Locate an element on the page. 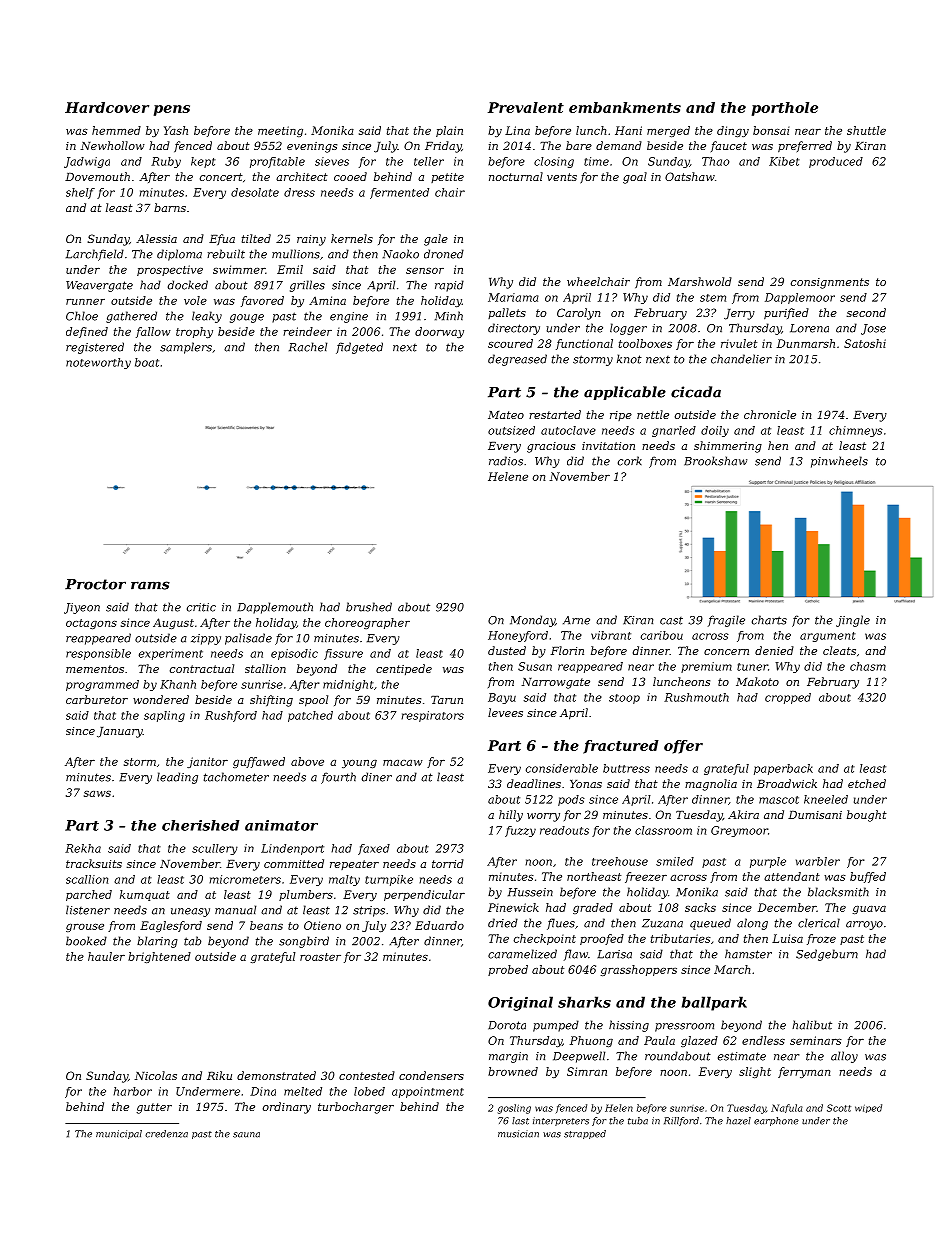 Image resolution: width=952 pixels, height=1233 pixels. arroyo is located at coordinates (864, 925).
